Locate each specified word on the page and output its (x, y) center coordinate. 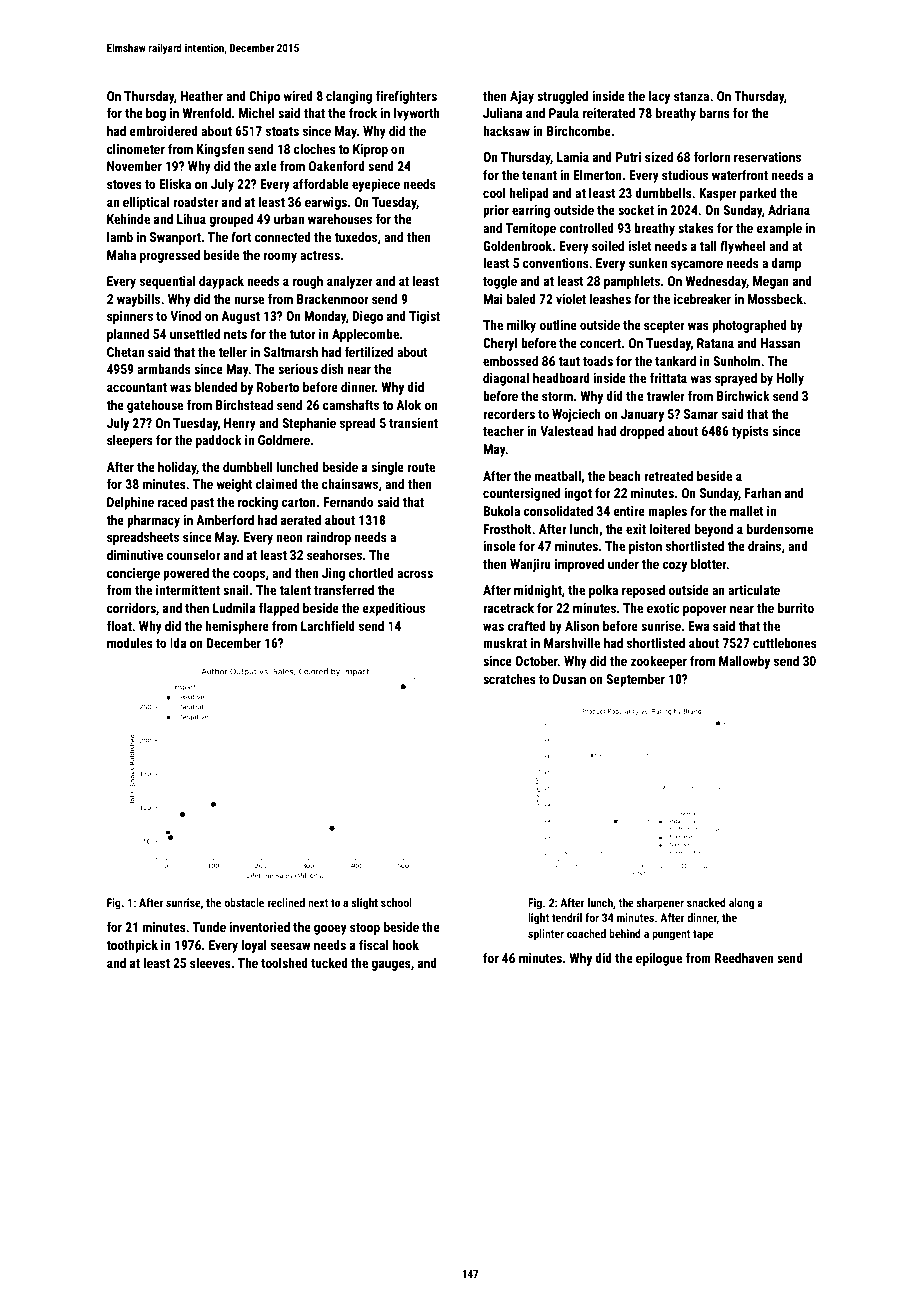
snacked (706, 902)
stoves (124, 184)
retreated (668, 476)
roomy (280, 257)
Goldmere (284, 440)
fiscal (374, 944)
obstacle (244, 902)
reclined (286, 902)
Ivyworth (417, 114)
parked (758, 194)
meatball (558, 476)
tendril (567, 917)
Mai (493, 299)
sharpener (660, 904)
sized (659, 157)
